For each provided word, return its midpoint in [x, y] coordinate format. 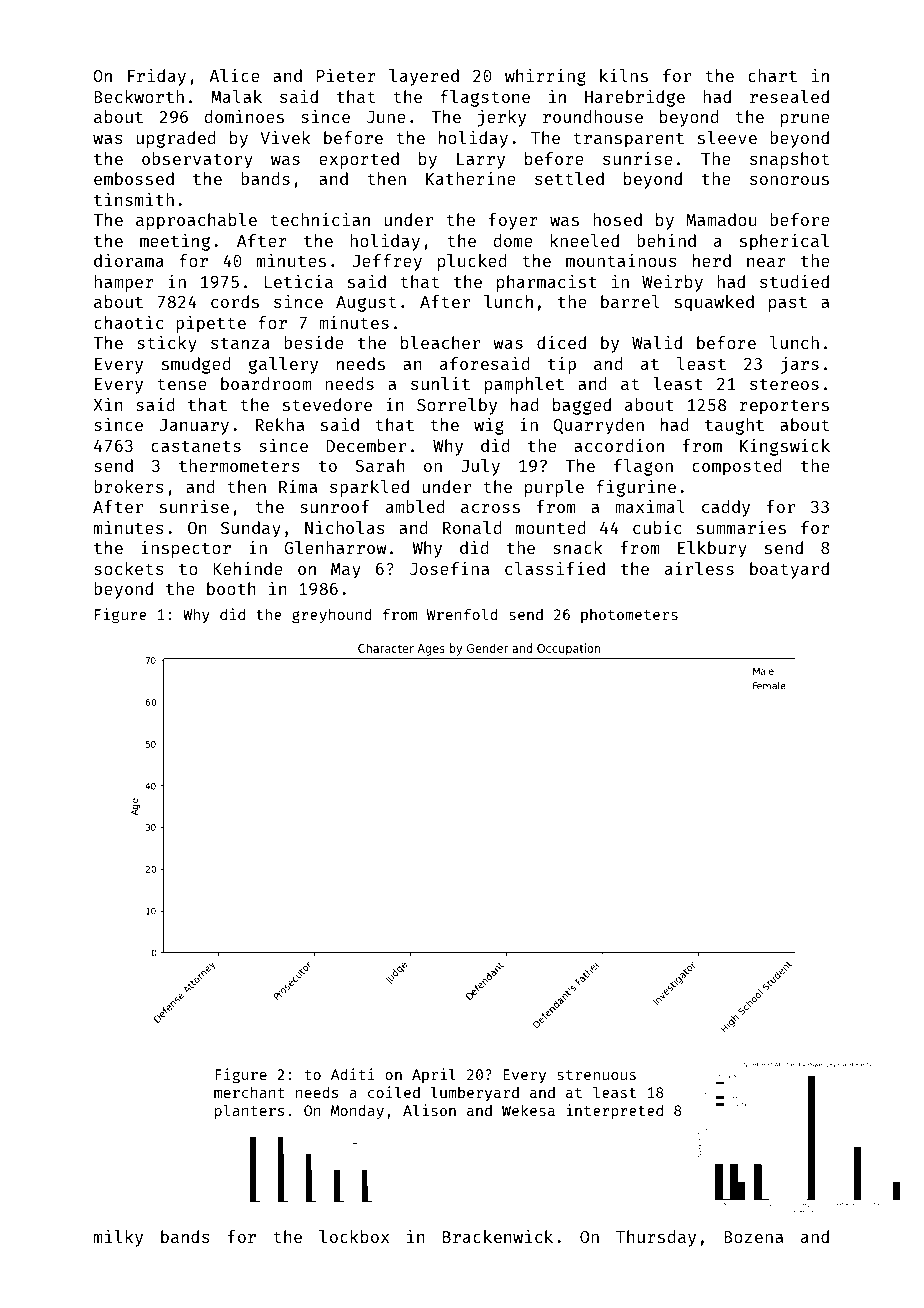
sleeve [727, 137]
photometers [629, 616]
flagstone [485, 98]
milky [118, 1238]
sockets [129, 568]
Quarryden [598, 426]
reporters [784, 407]
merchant [249, 1092]
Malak [237, 96]
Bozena [753, 1237]
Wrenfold [462, 614]
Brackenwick [498, 1236]
